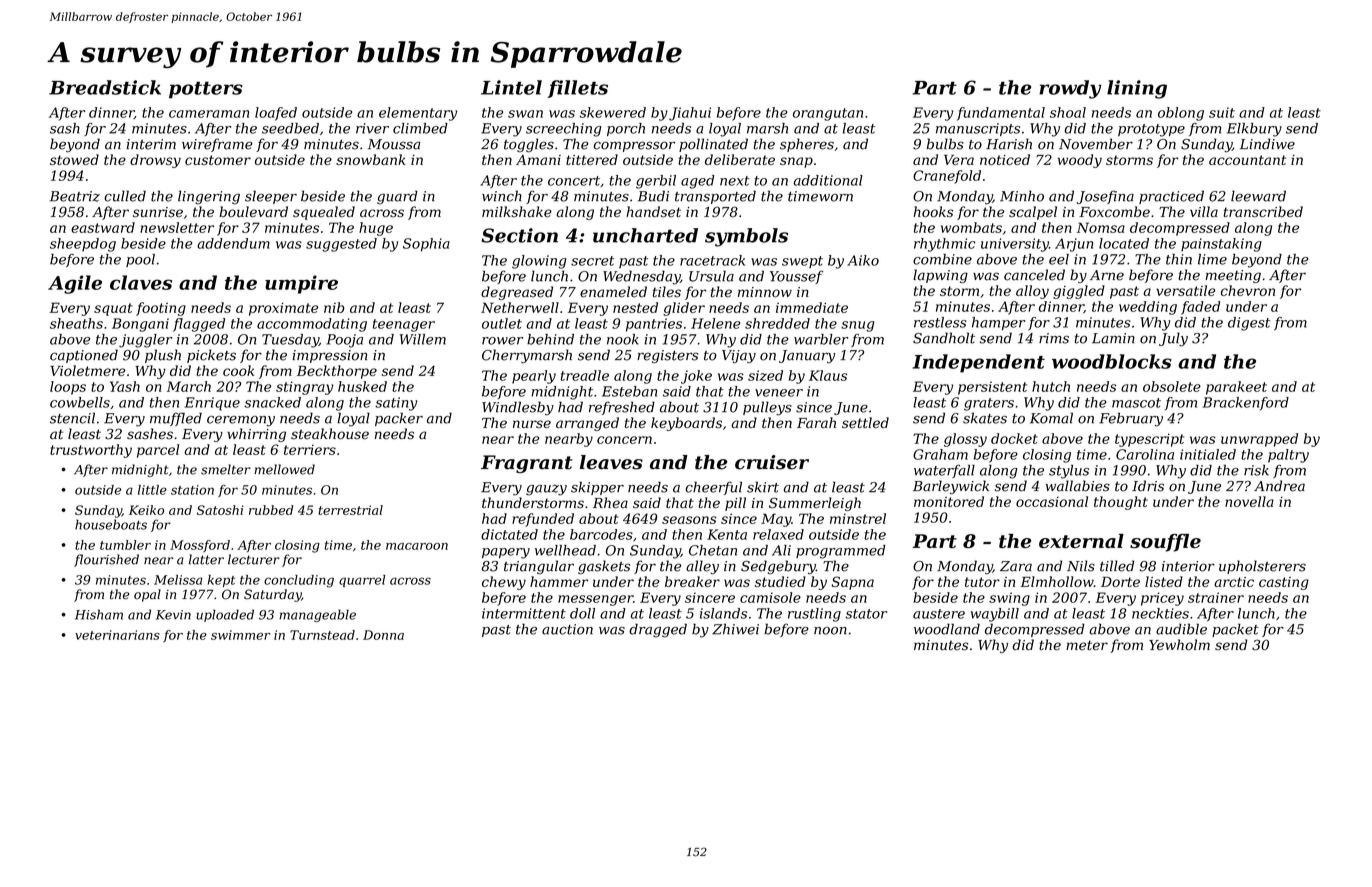 Image resolution: width=1372 pixels, height=887 pixels. What do you see at coordinates (1249, 324) in the screenshot?
I see `digest` at bounding box center [1249, 324].
